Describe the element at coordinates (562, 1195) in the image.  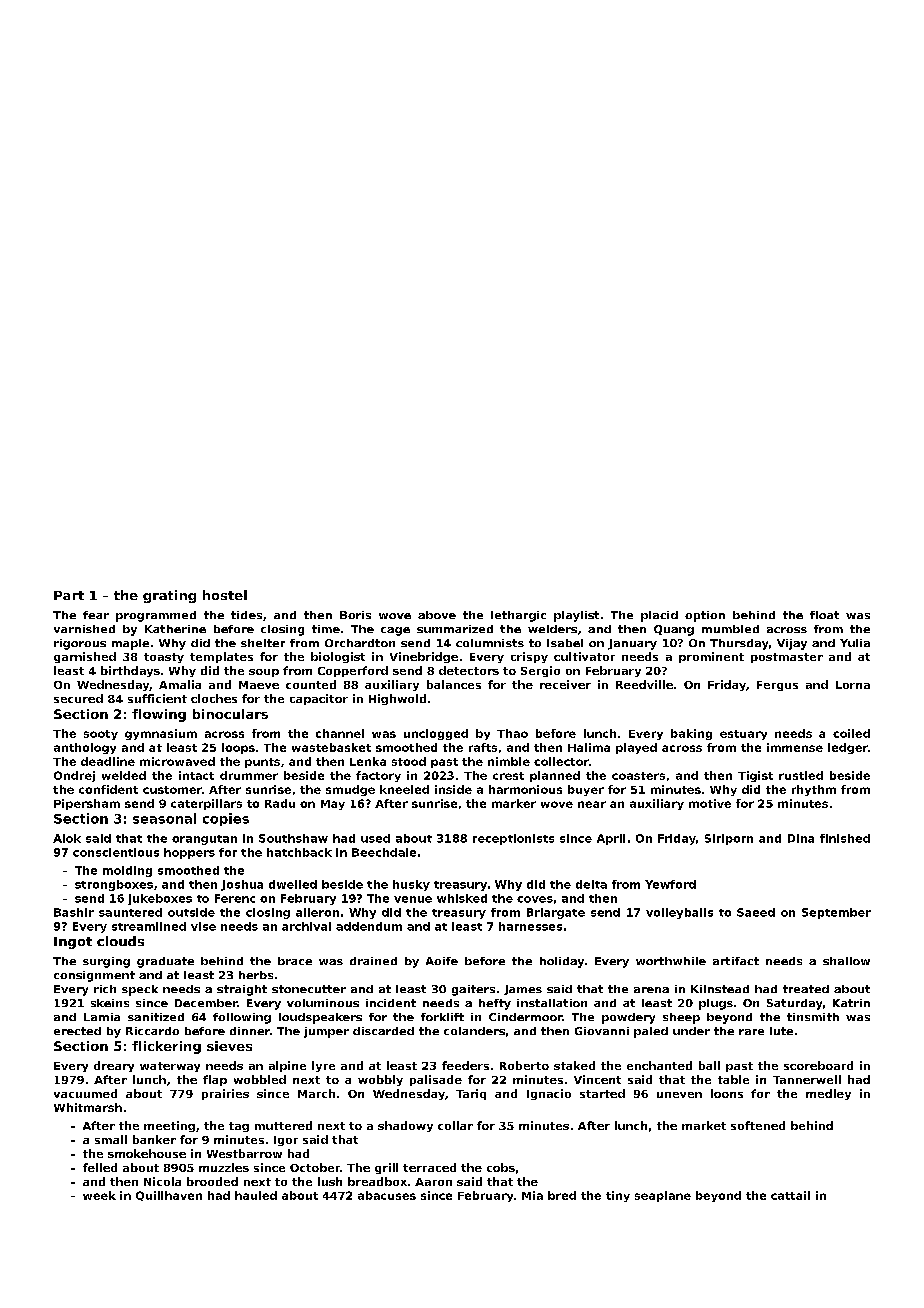
I see `bred` at that location.
